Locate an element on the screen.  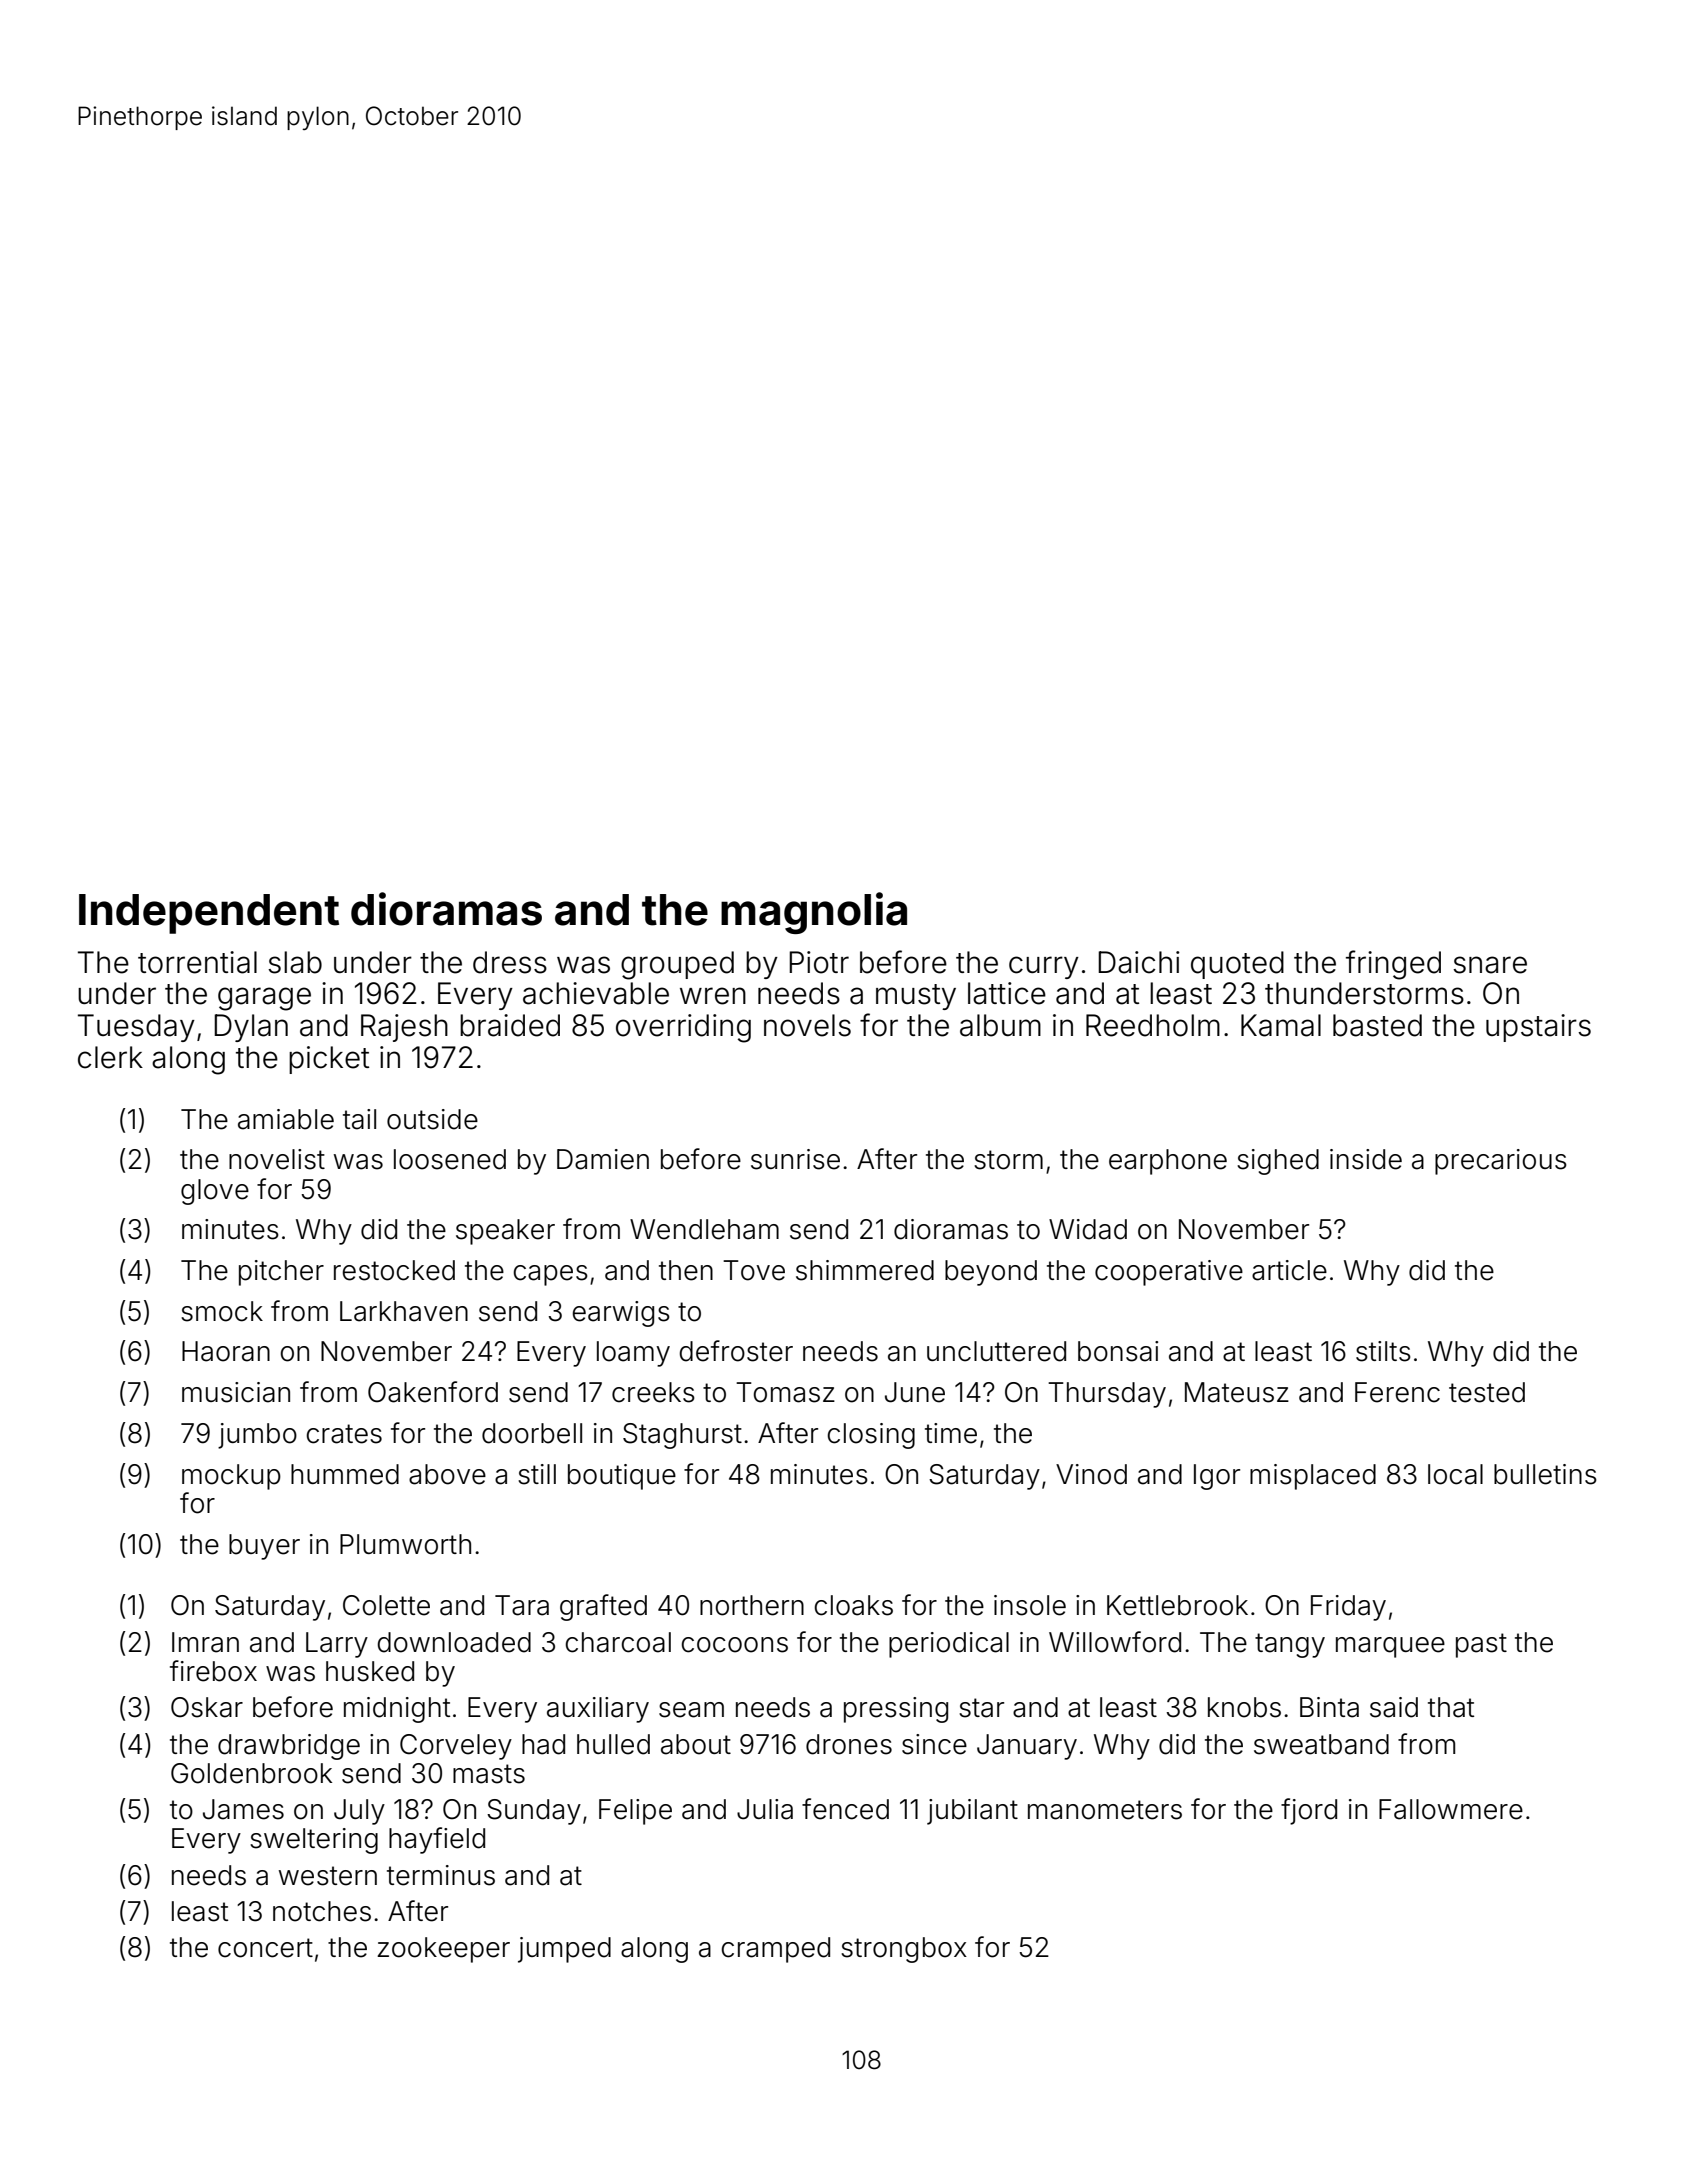
cramped is located at coordinates (775, 1950).
